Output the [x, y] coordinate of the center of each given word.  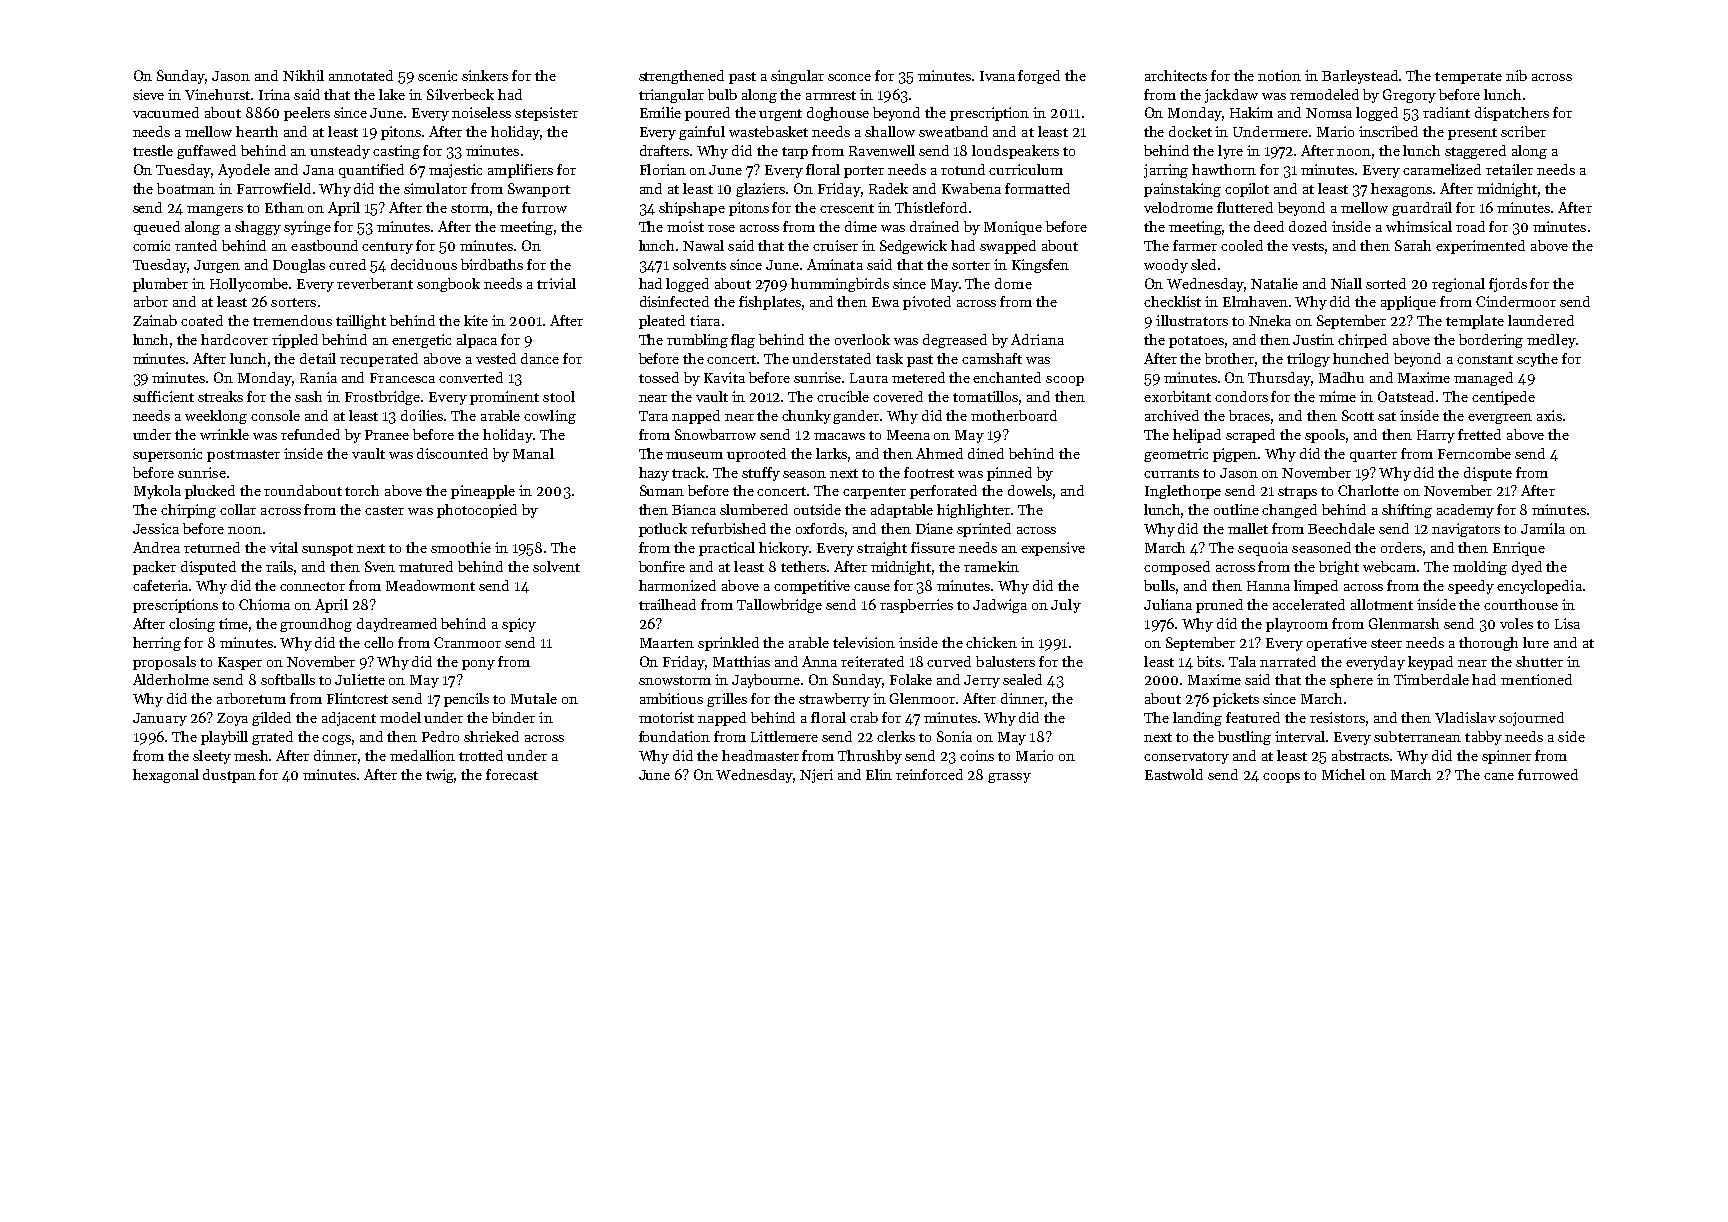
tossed [659, 377]
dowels [1030, 490]
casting [396, 152]
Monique [1013, 228]
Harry [1436, 436]
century [387, 248]
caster [384, 510]
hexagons [1401, 190]
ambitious [671, 698]
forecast [512, 774]
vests [1308, 246]
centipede [1503, 398]
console [275, 415]
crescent [847, 208]
